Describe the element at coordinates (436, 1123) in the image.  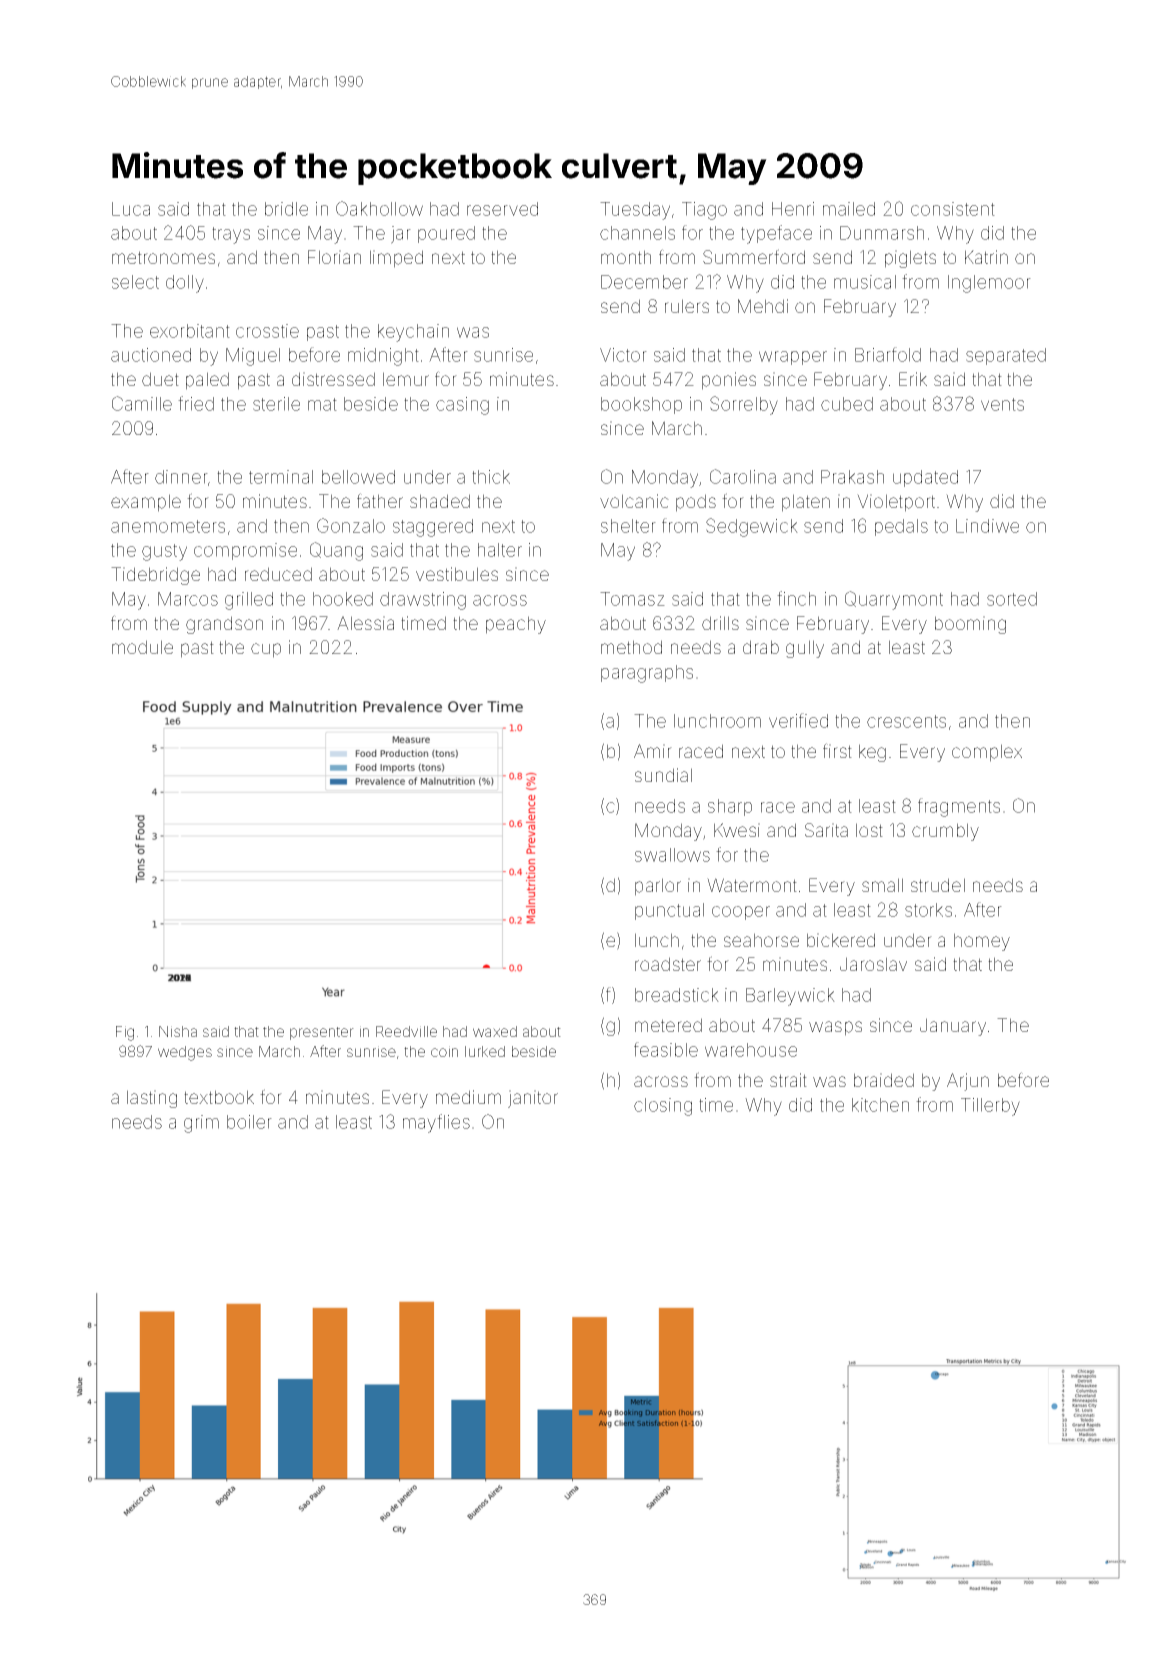
I see `mayflies` at that location.
